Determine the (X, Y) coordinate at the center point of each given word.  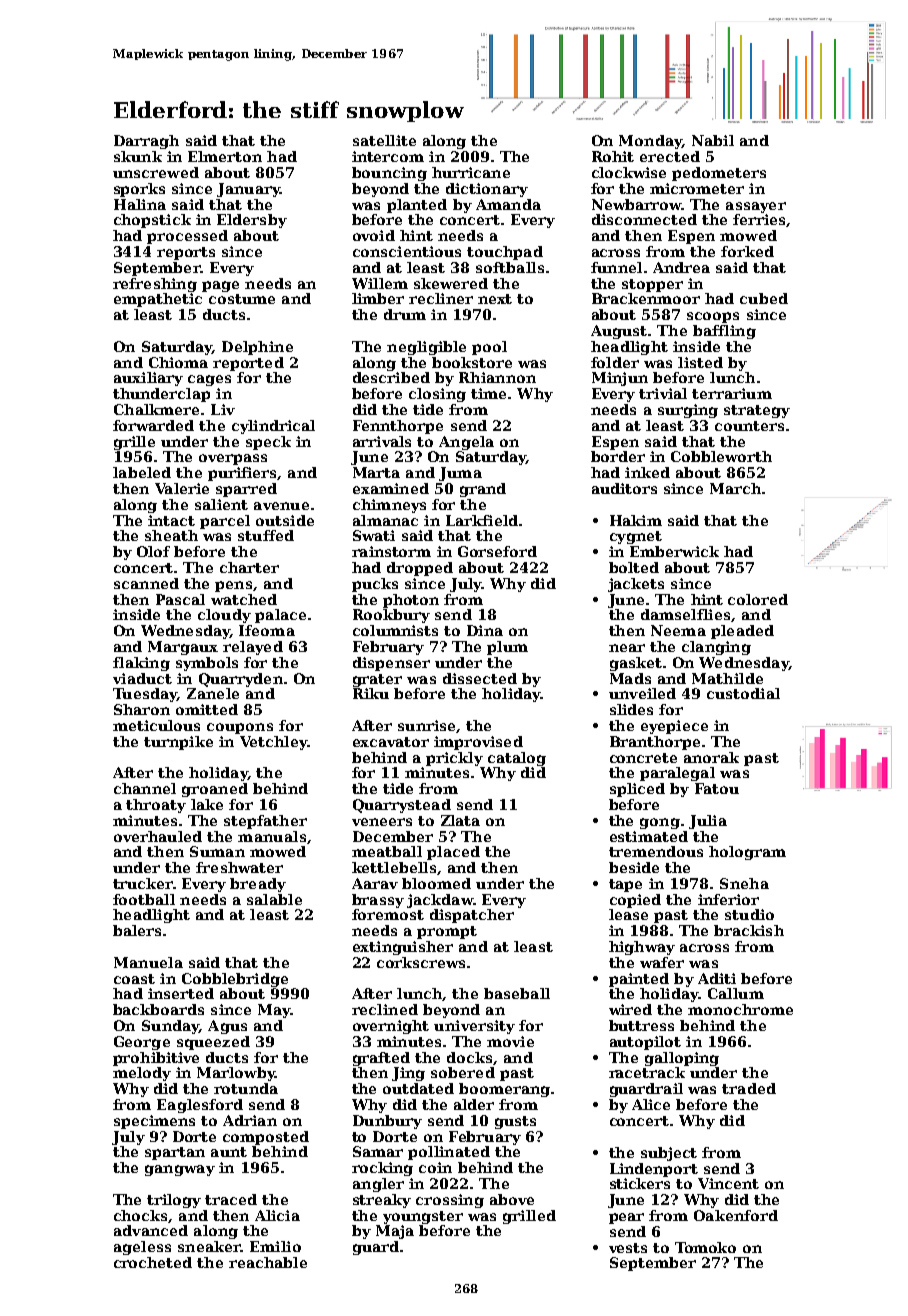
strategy (757, 411)
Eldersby (252, 221)
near (627, 648)
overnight (391, 1027)
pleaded (742, 632)
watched (244, 599)
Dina (485, 630)
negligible (426, 348)
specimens (154, 1122)
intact (171, 520)
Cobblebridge (235, 980)
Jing (408, 1074)
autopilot (645, 1043)
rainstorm (391, 551)
